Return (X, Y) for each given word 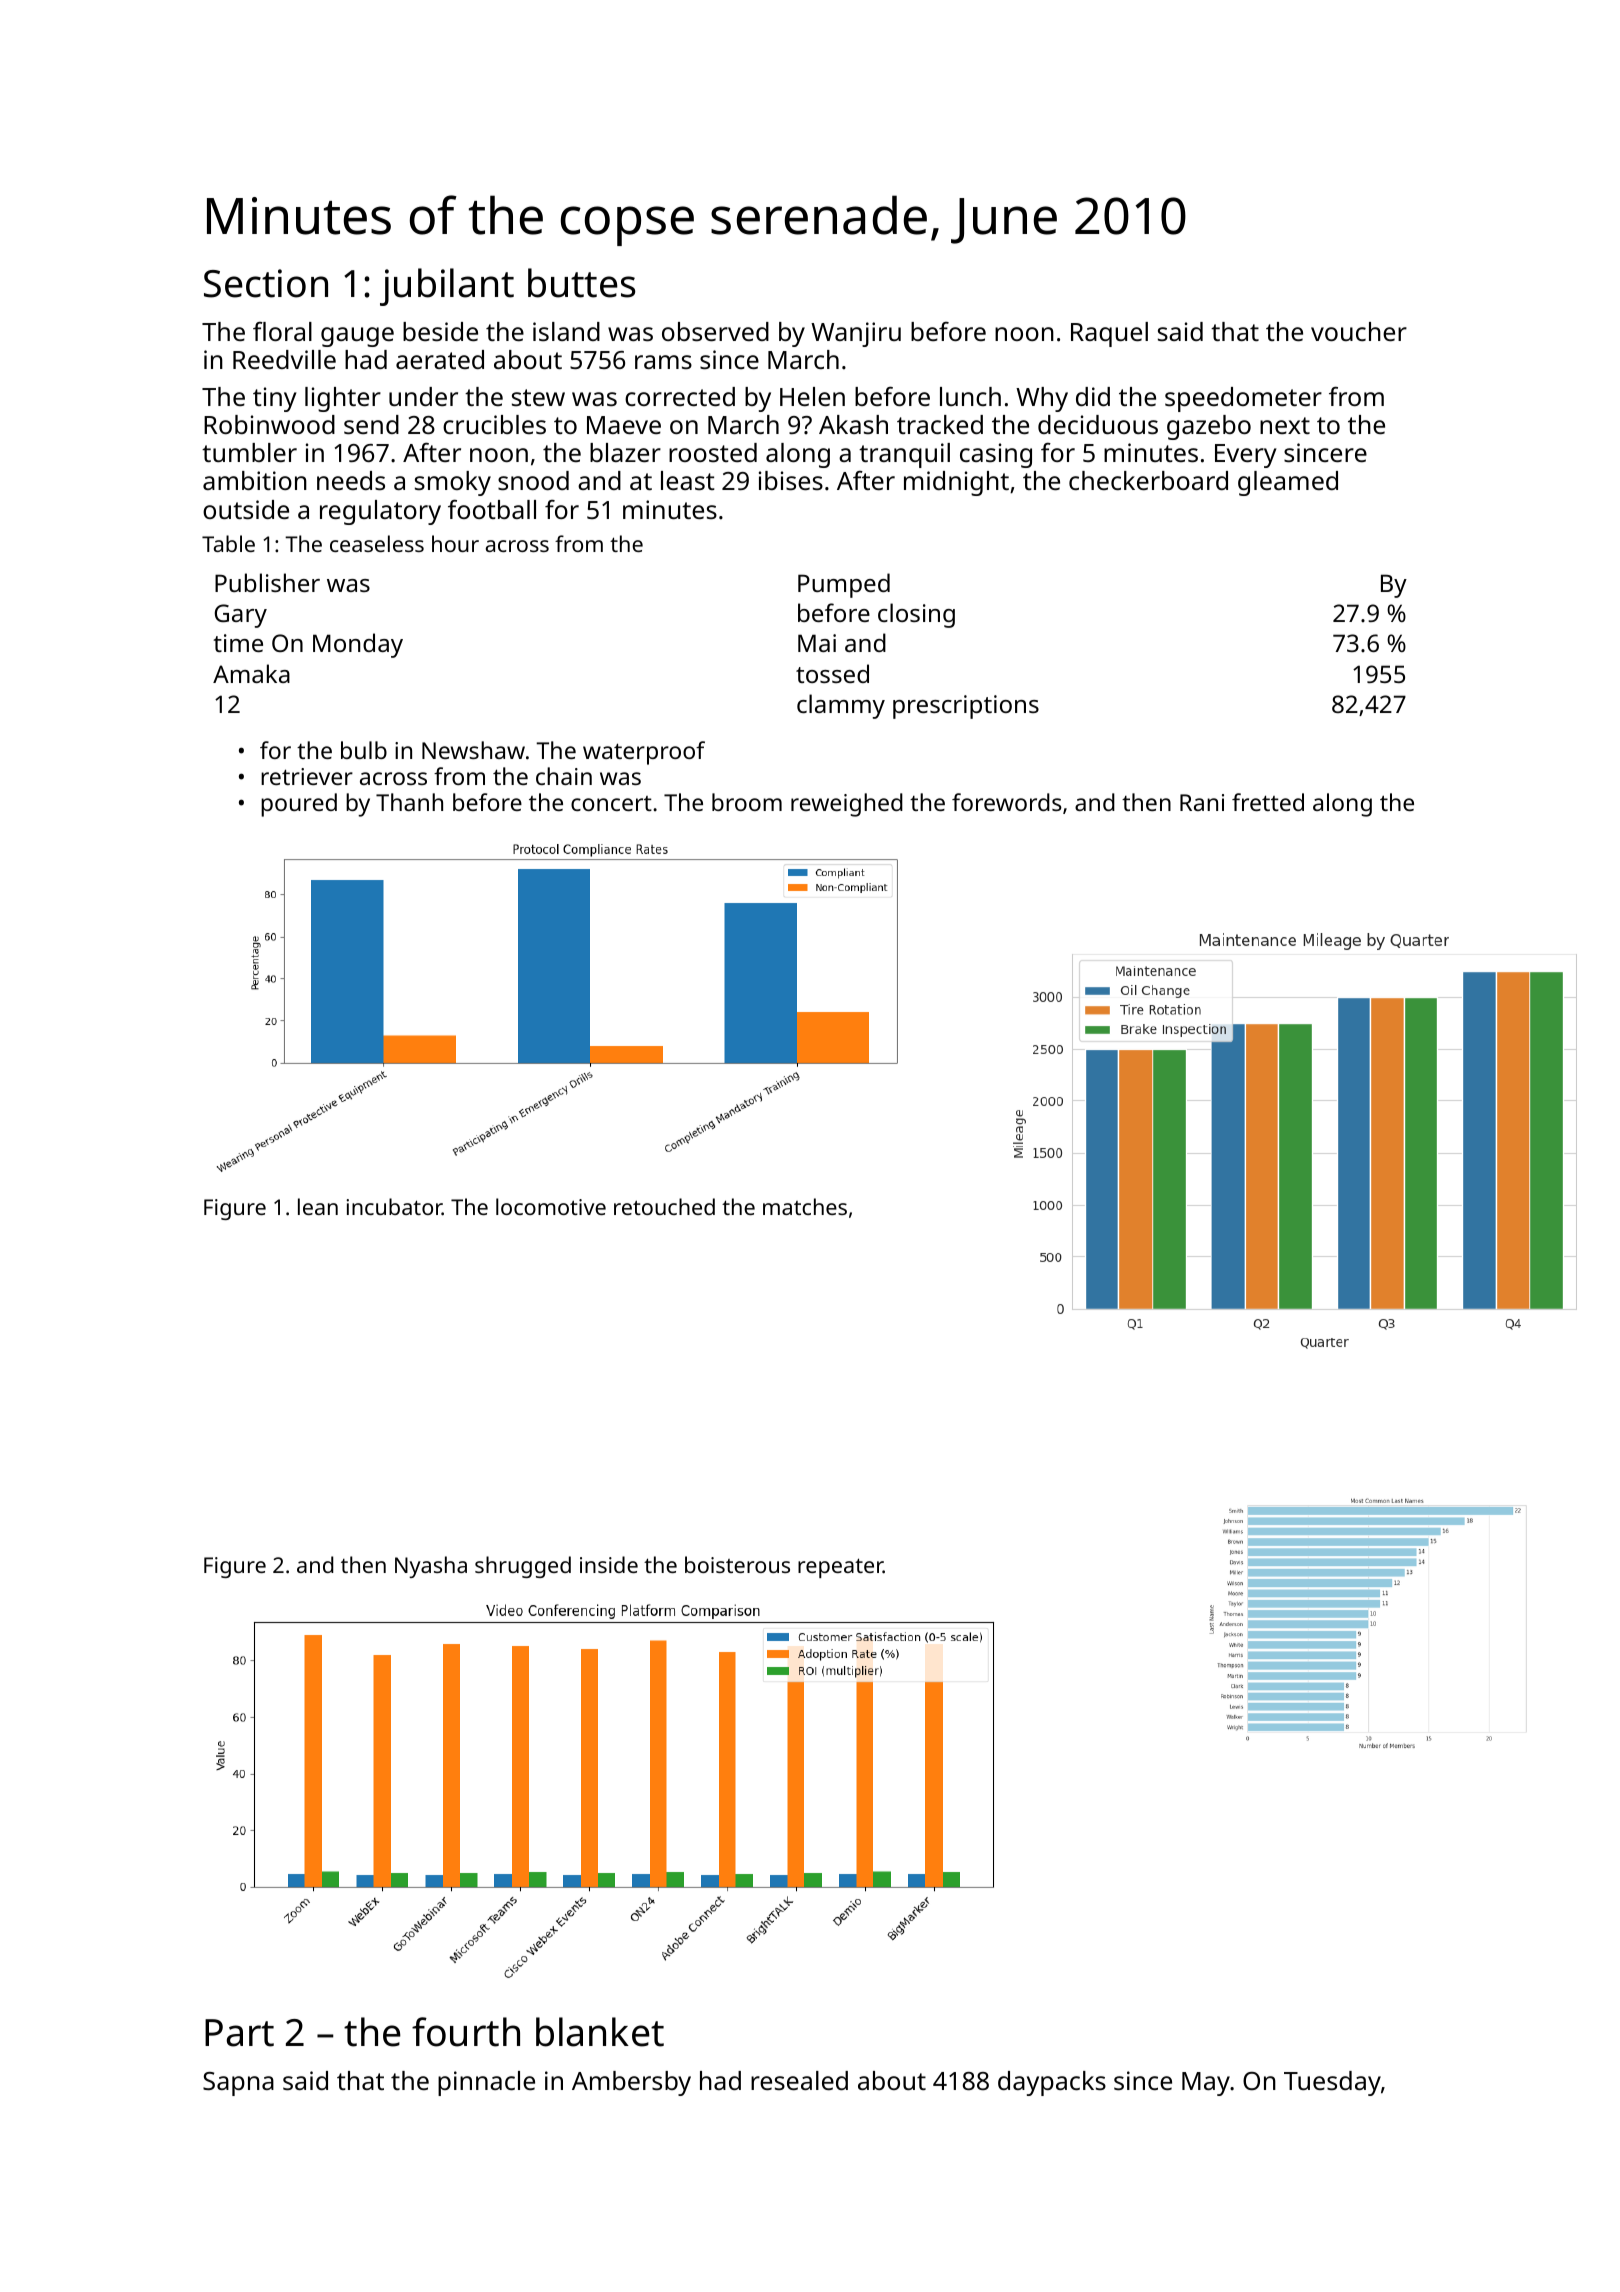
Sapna (238, 2084)
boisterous (737, 1564)
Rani (1202, 802)
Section (266, 283)
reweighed (847, 805)
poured (299, 805)
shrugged (523, 1567)
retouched (664, 1206)
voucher (1359, 331)
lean (318, 1206)
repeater (840, 1568)
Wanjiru (856, 334)
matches (805, 1206)
